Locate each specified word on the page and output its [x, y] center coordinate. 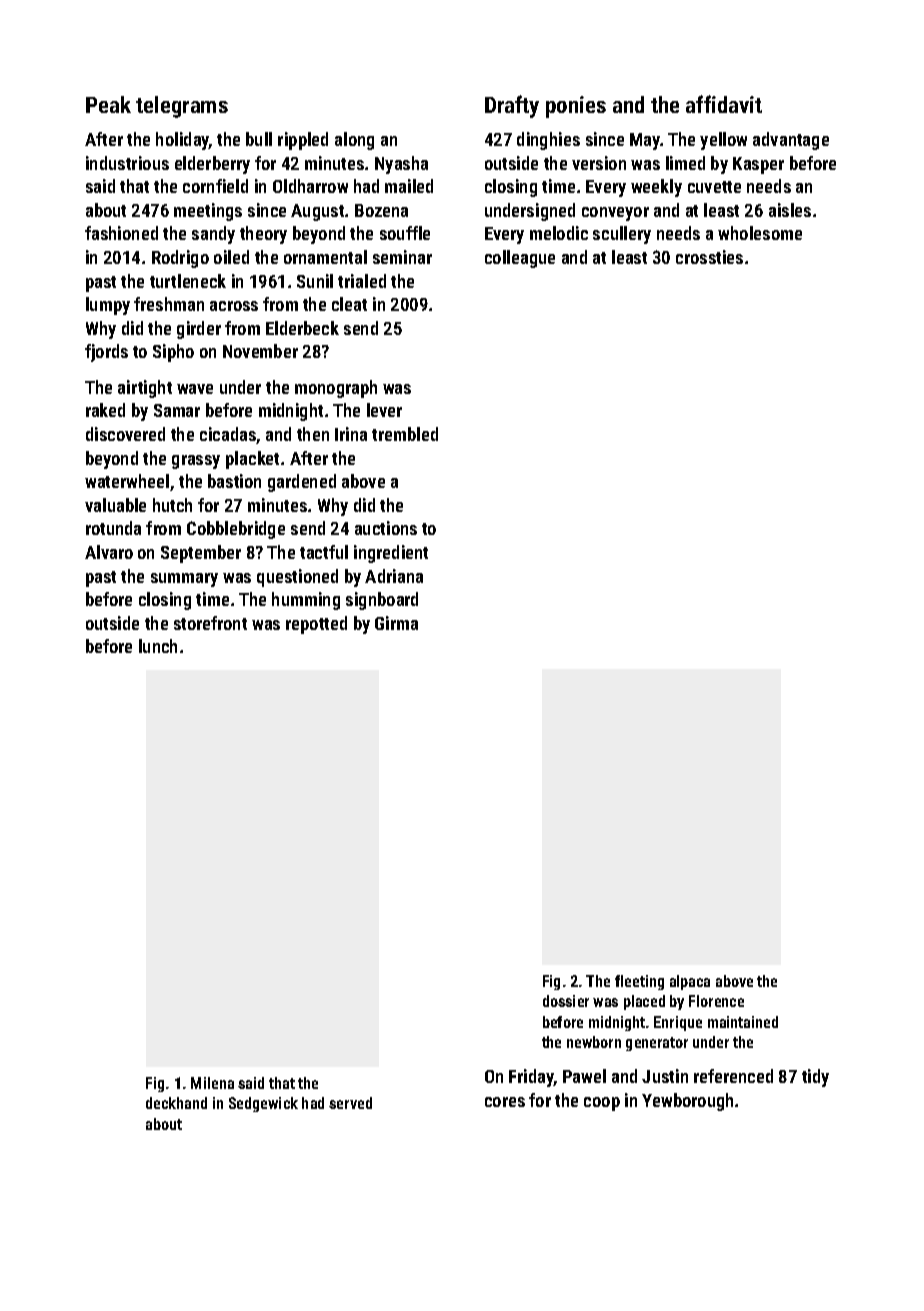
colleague [520, 259]
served [350, 1103]
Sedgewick [263, 1104]
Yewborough [687, 1102]
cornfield [215, 186]
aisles [790, 210]
